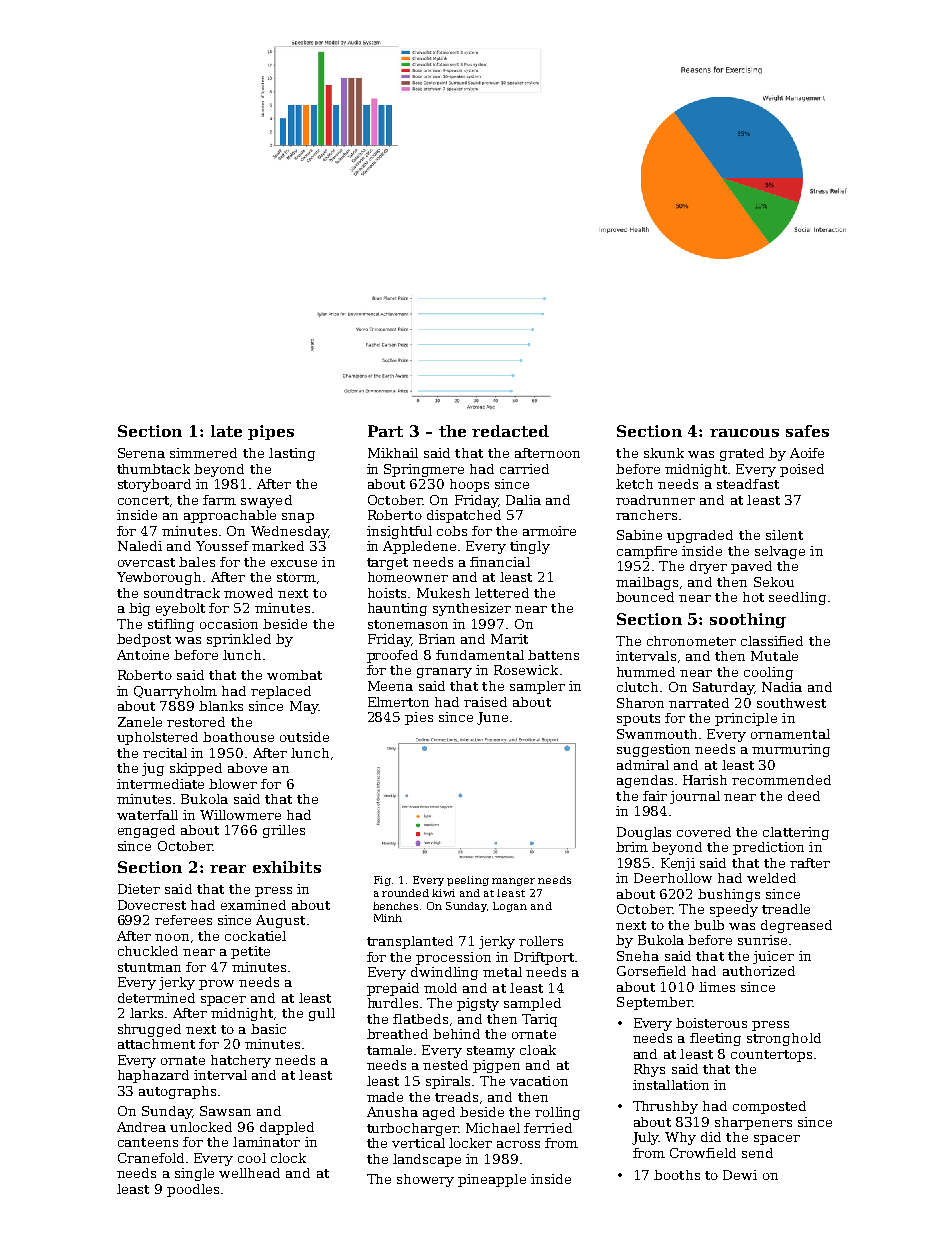 This image has width=952, height=1233. Describe the element at coordinates (740, 1175) in the image. I see `Dewi` at that location.
